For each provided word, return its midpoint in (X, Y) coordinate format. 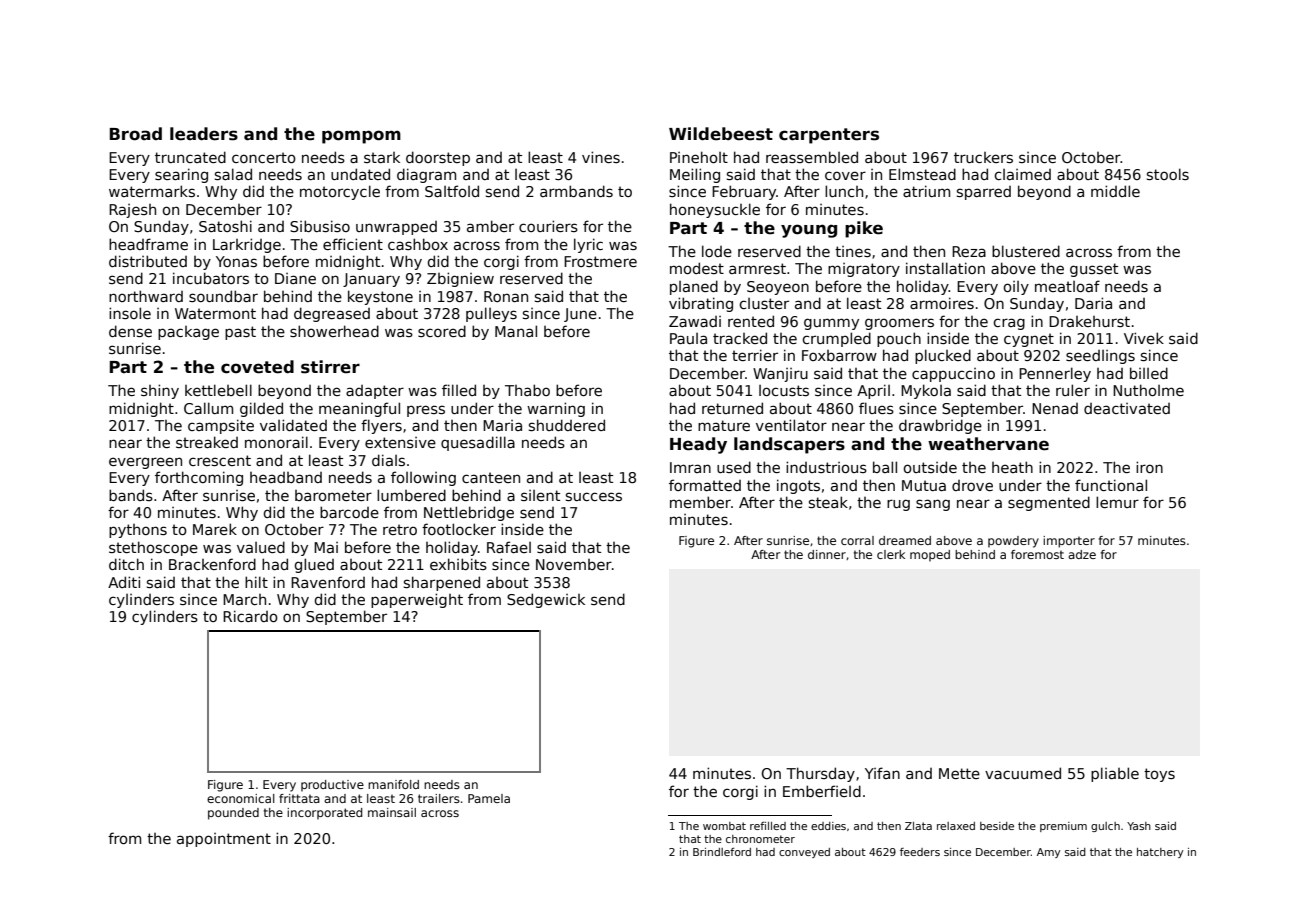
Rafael (509, 547)
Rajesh (132, 211)
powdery (1013, 542)
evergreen (145, 463)
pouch (899, 339)
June (580, 315)
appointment (224, 840)
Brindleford (722, 852)
